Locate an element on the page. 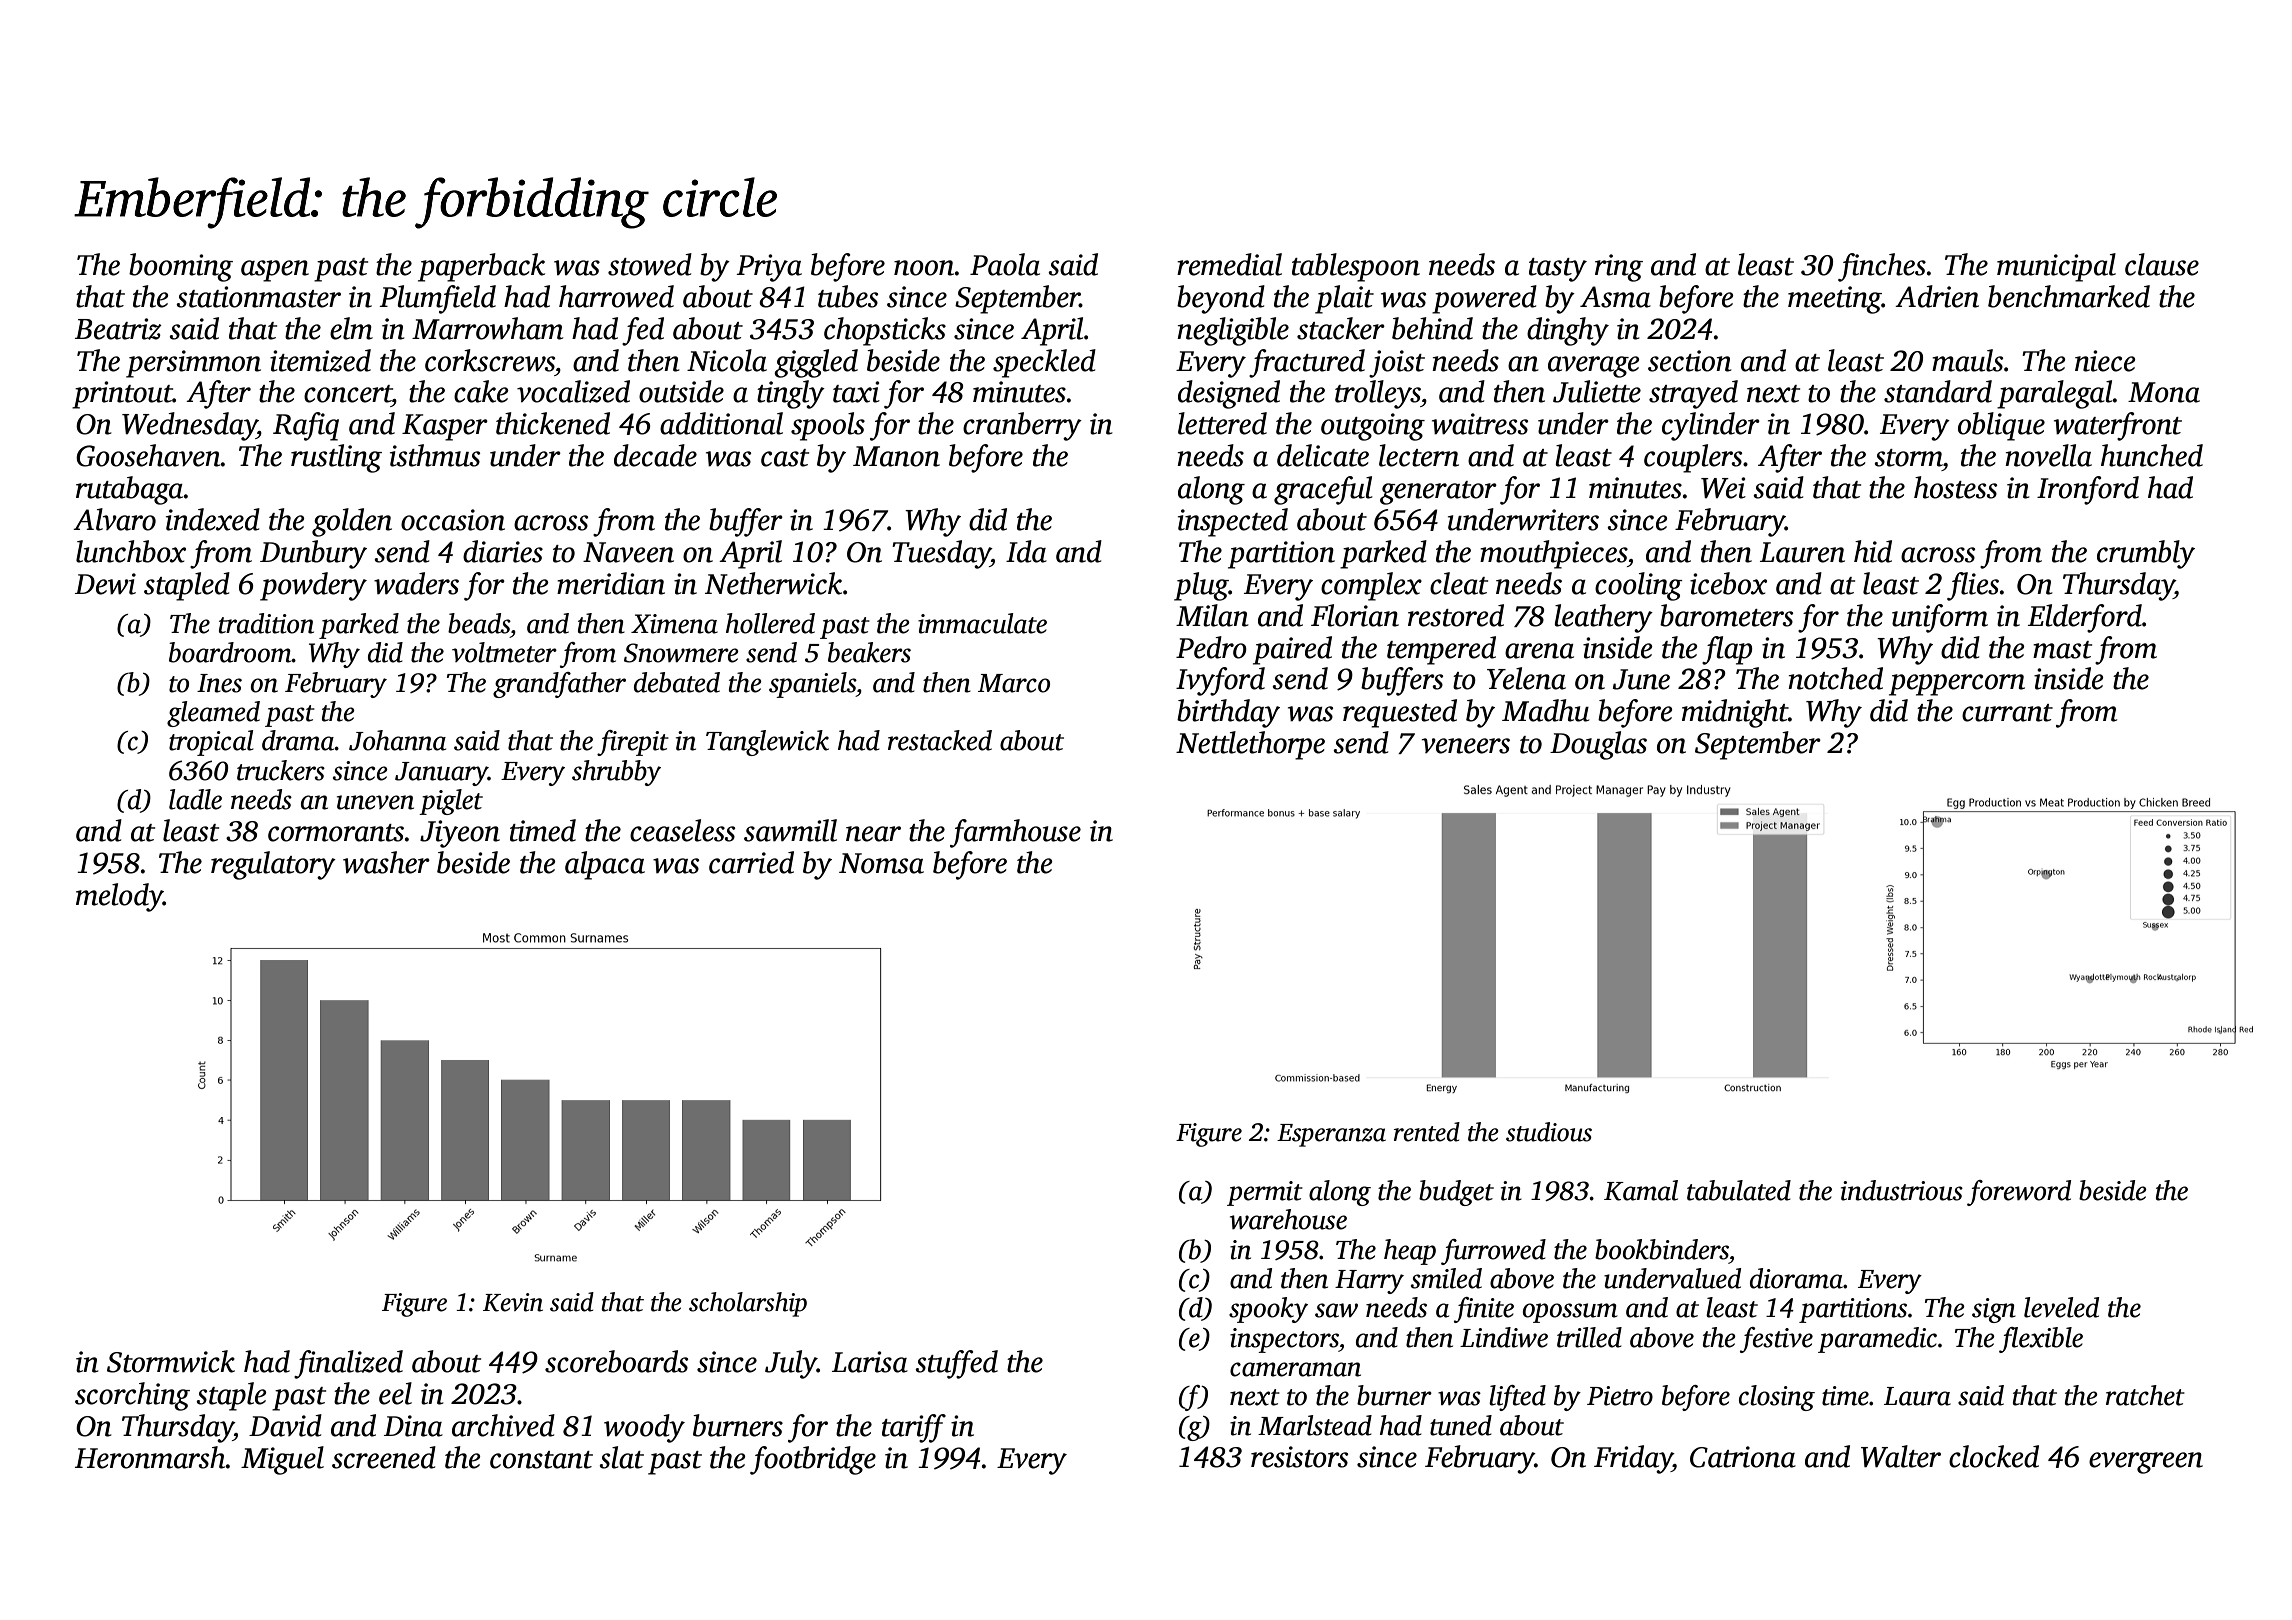 This image has width=2292, height=1620. Priya is located at coordinates (769, 268).
